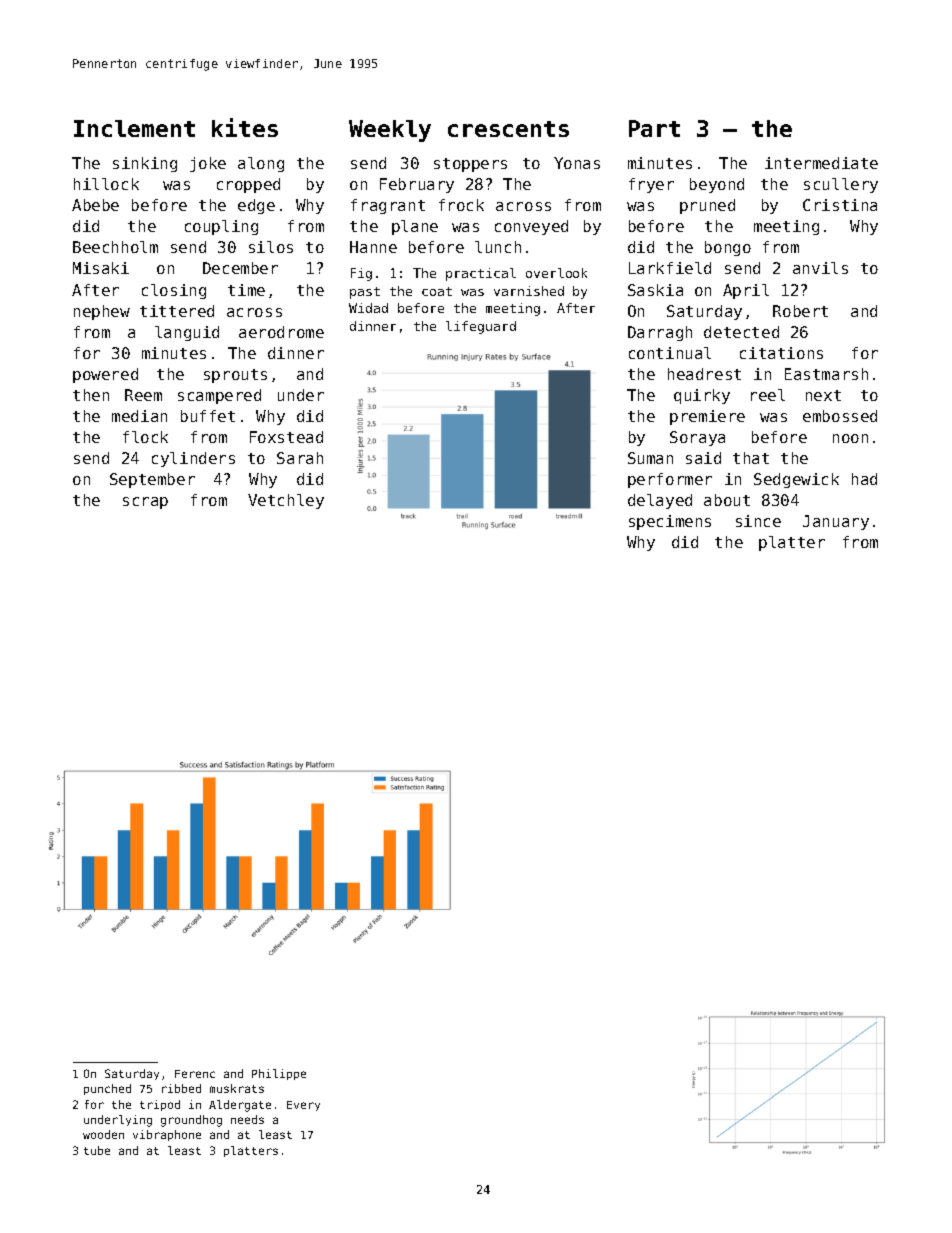  I want to click on specimens, so click(670, 522).
